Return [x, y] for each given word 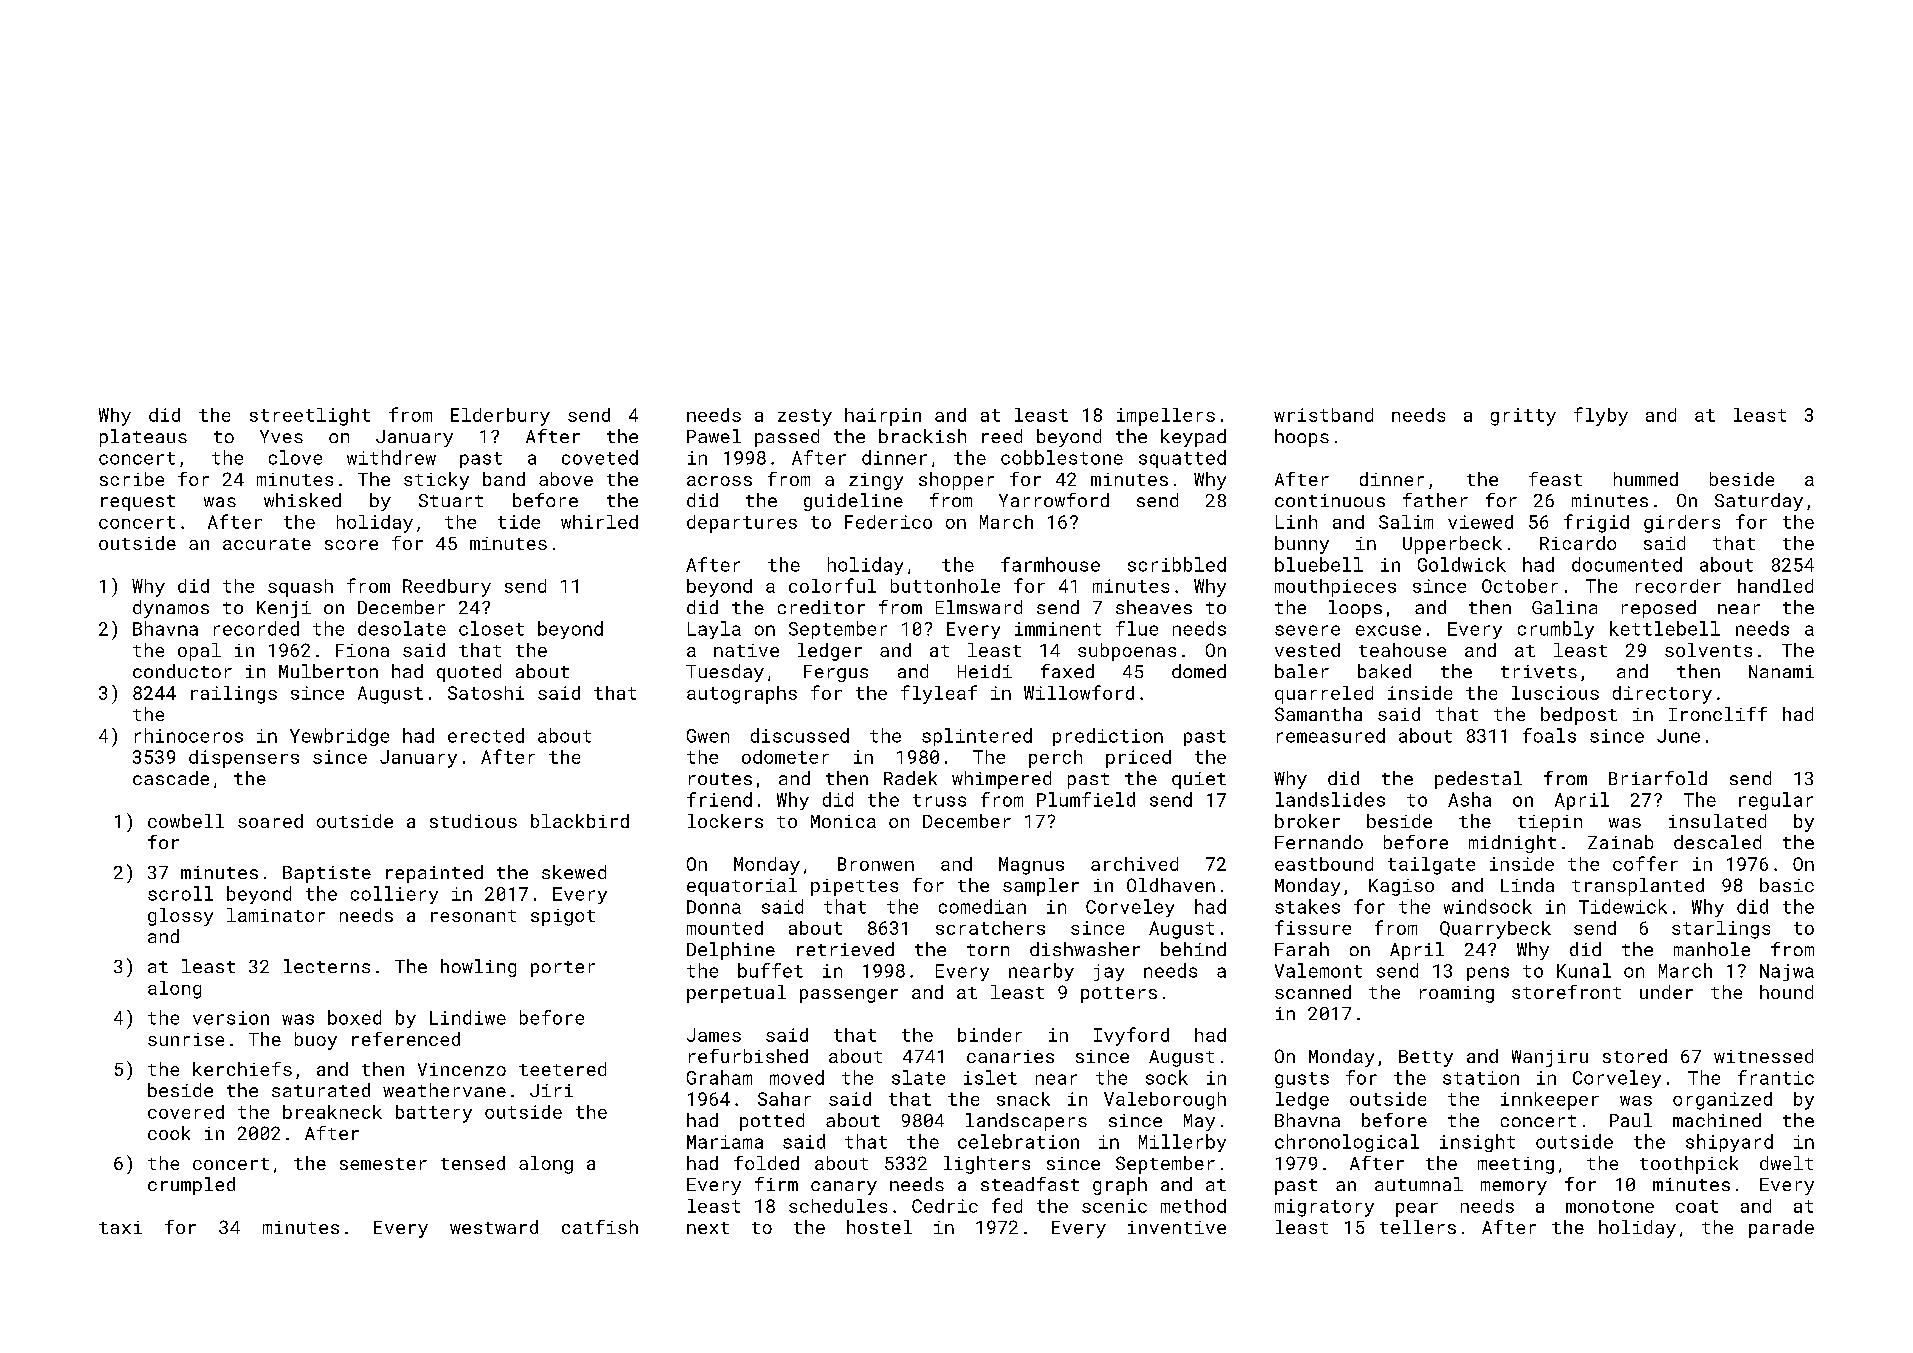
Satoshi [486, 693]
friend [719, 799]
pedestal [1478, 780]
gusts [1302, 1080]
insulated [1717, 821]
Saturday [1759, 502]
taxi [120, 1227]
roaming [1457, 994]
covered [186, 1112]
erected [486, 735]
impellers [1166, 417]
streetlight [310, 417]
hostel [879, 1227]
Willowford [1079, 692]
